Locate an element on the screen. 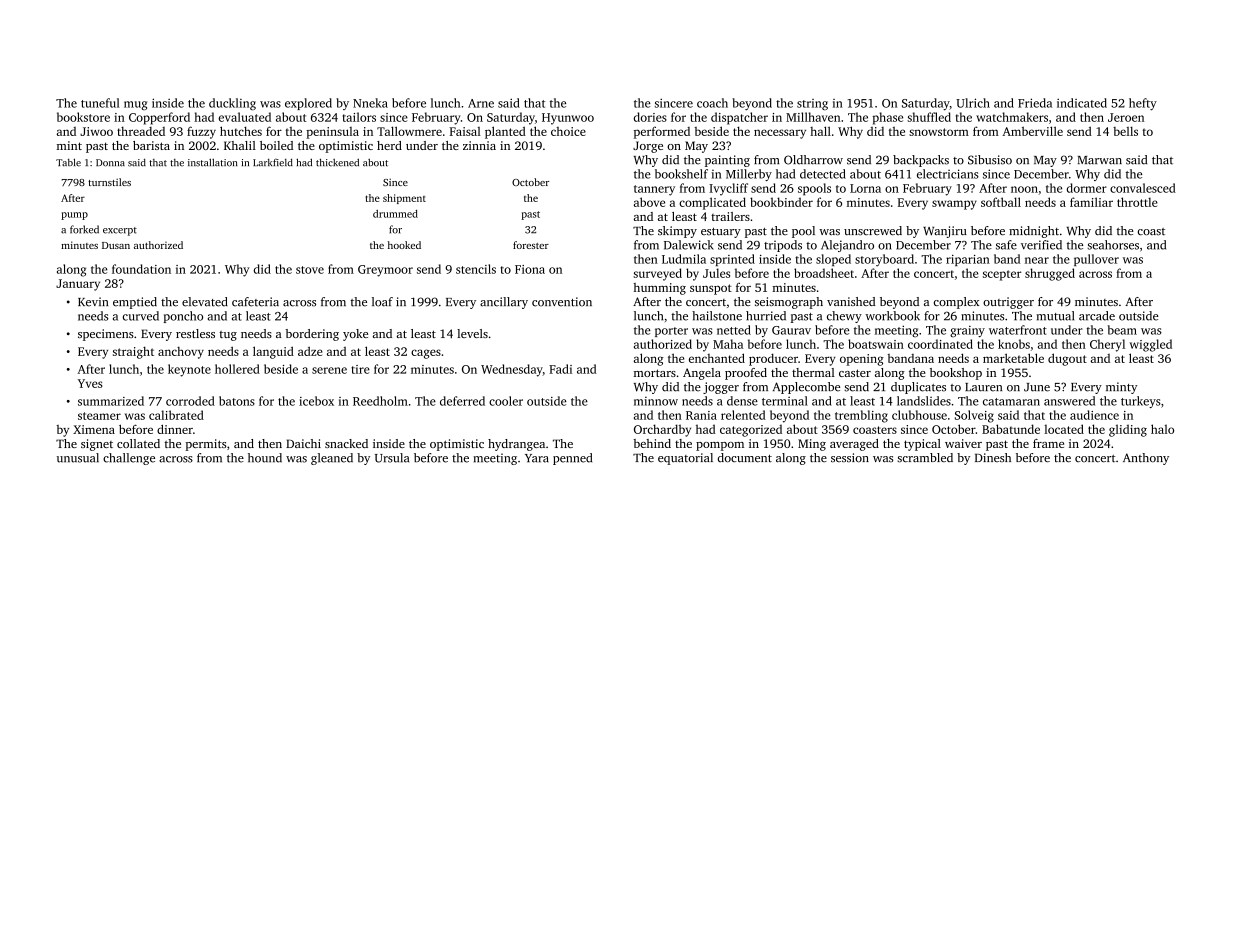 The image size is (1233, 952). Jules is located at coordinates (716, 273).
